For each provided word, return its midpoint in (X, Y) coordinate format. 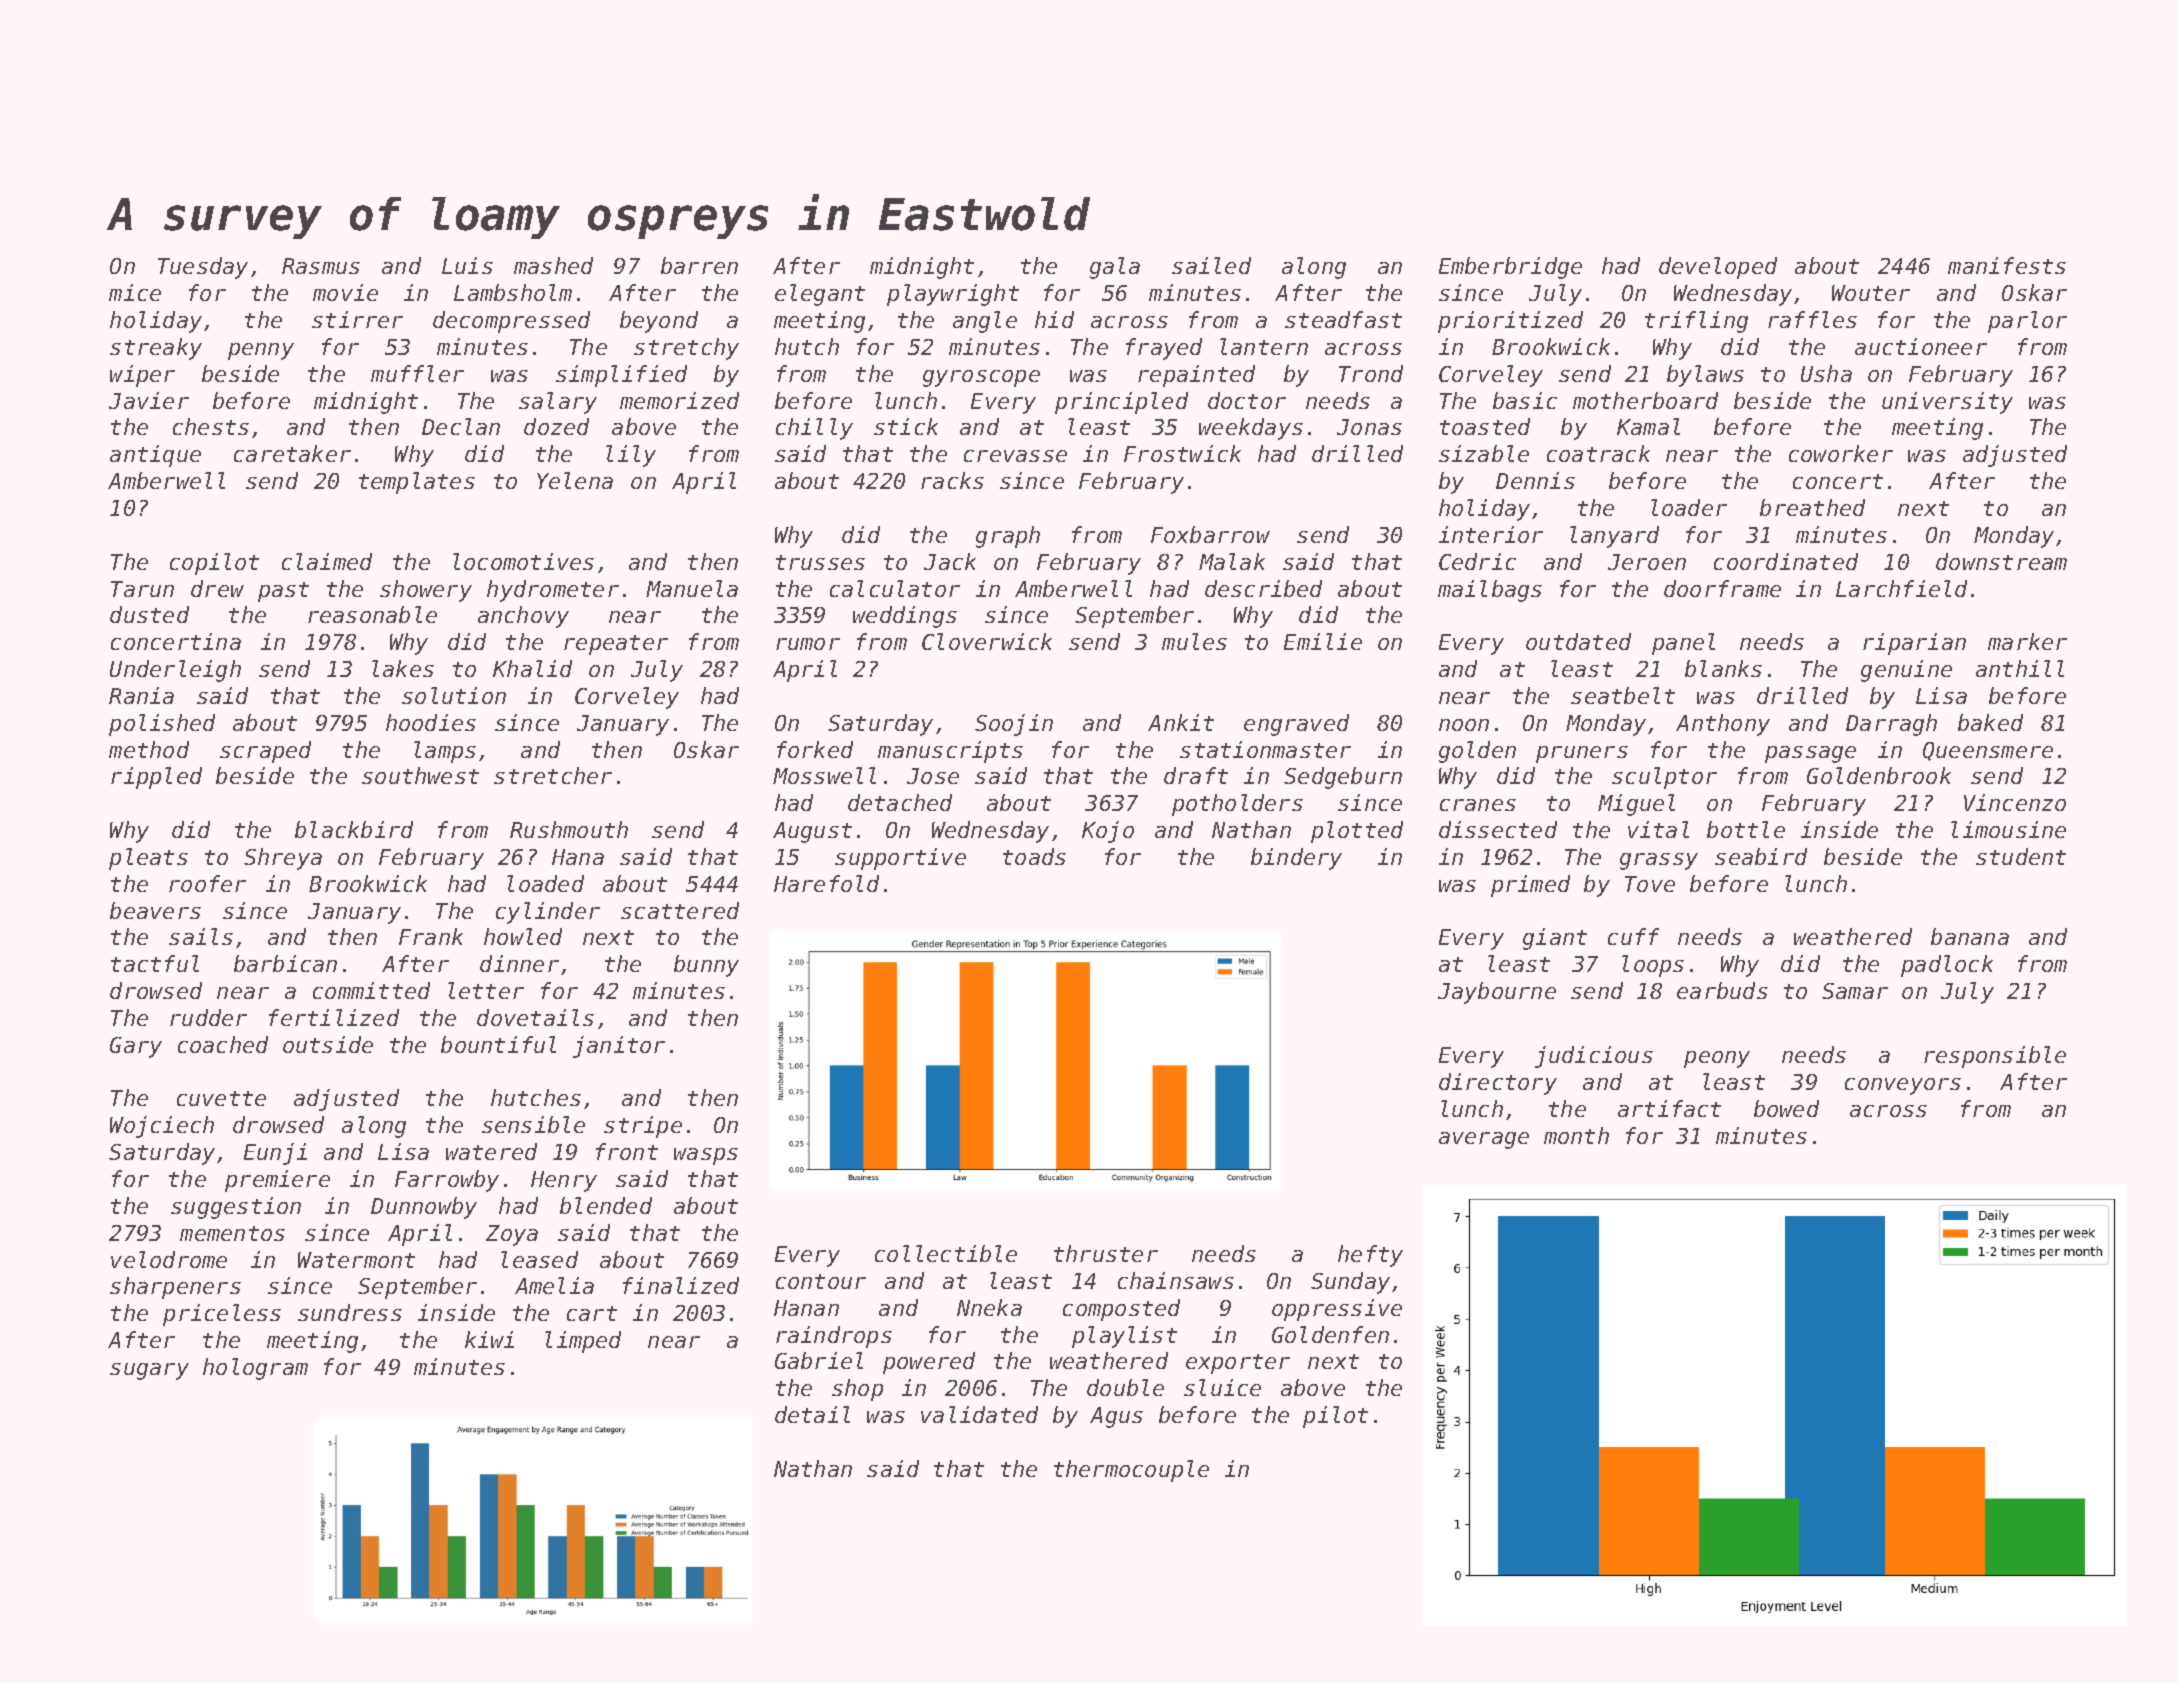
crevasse (1015, 456)
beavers (155, 910)
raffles (1812, 319)
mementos (232, 1233)
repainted (1196, 376)
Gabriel (819, 1360)
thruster (1106, 1253)
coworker (1841, 453)
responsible (1995, 1057)
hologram (255, 1369)
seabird (1761, 856)
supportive (900, 859)
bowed (1786, 1108)
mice (135, 292)
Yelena (575, 480)
